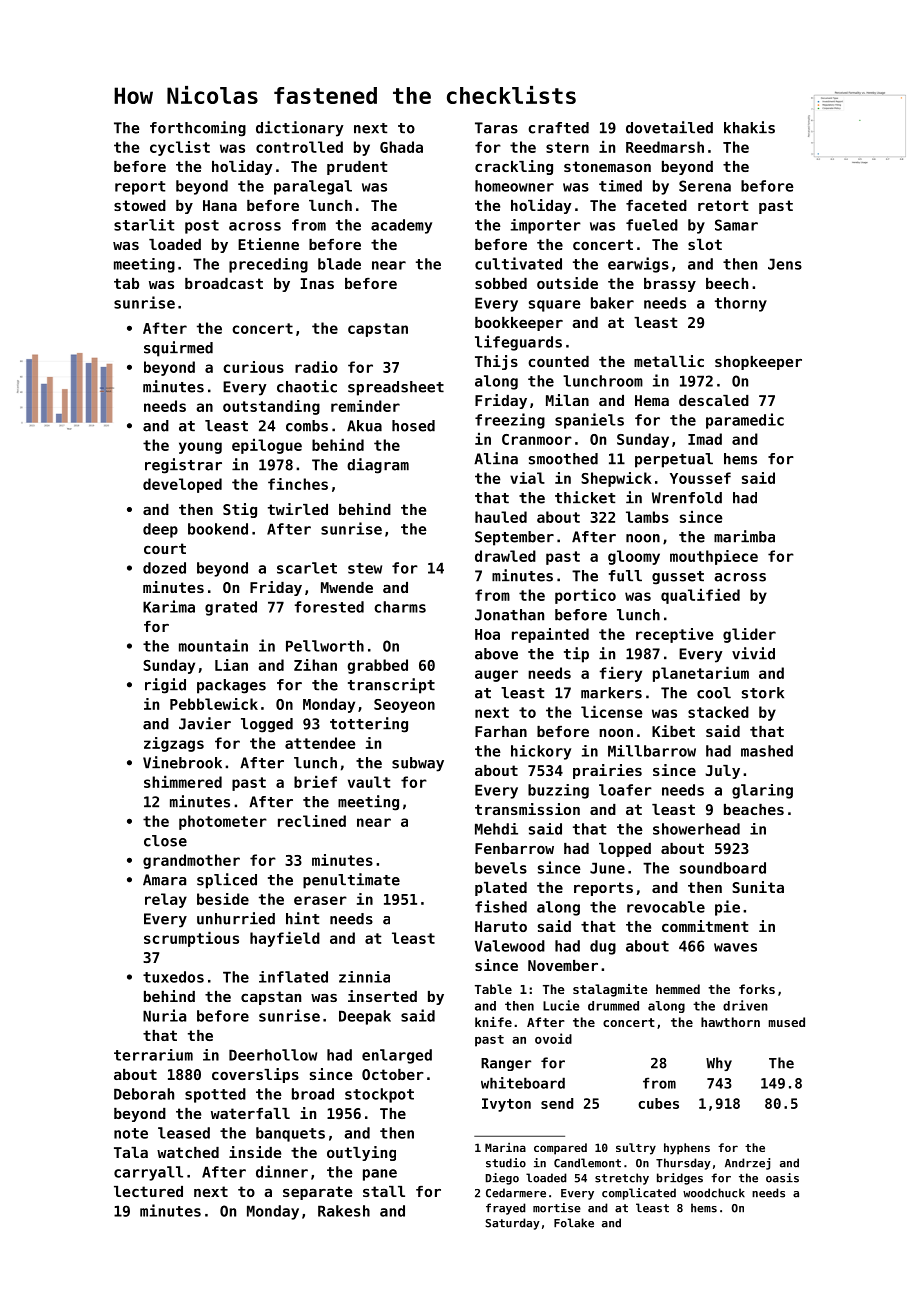 Image resolution: width=924 pixels, height=1308 pixels. Describe the element at coordinates (188, 1152) in the screenshot. I see `watched` at that location.
